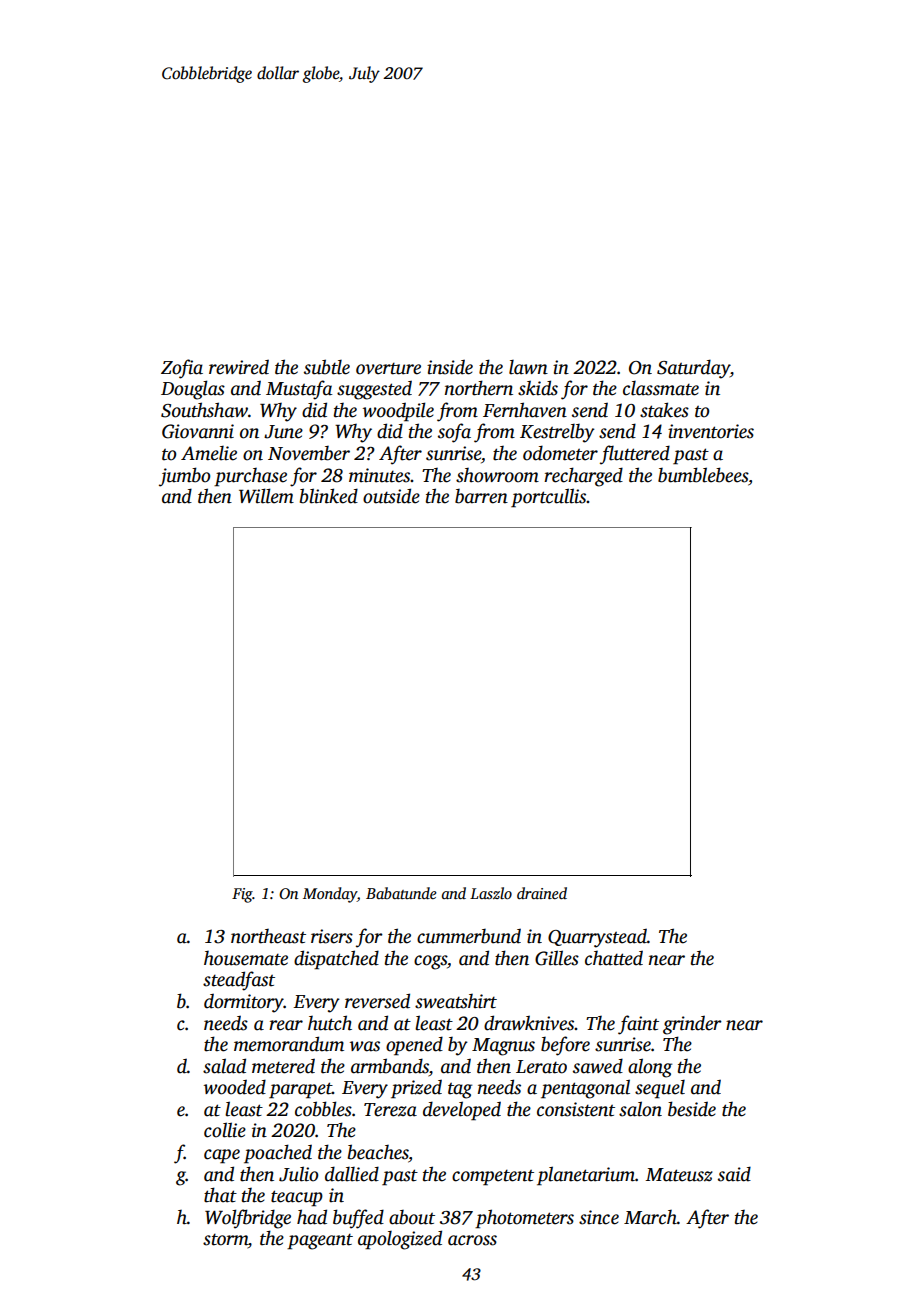  Describe the element at coordinates (661, 388) in the screenshot. I see `classmate` at that location.
